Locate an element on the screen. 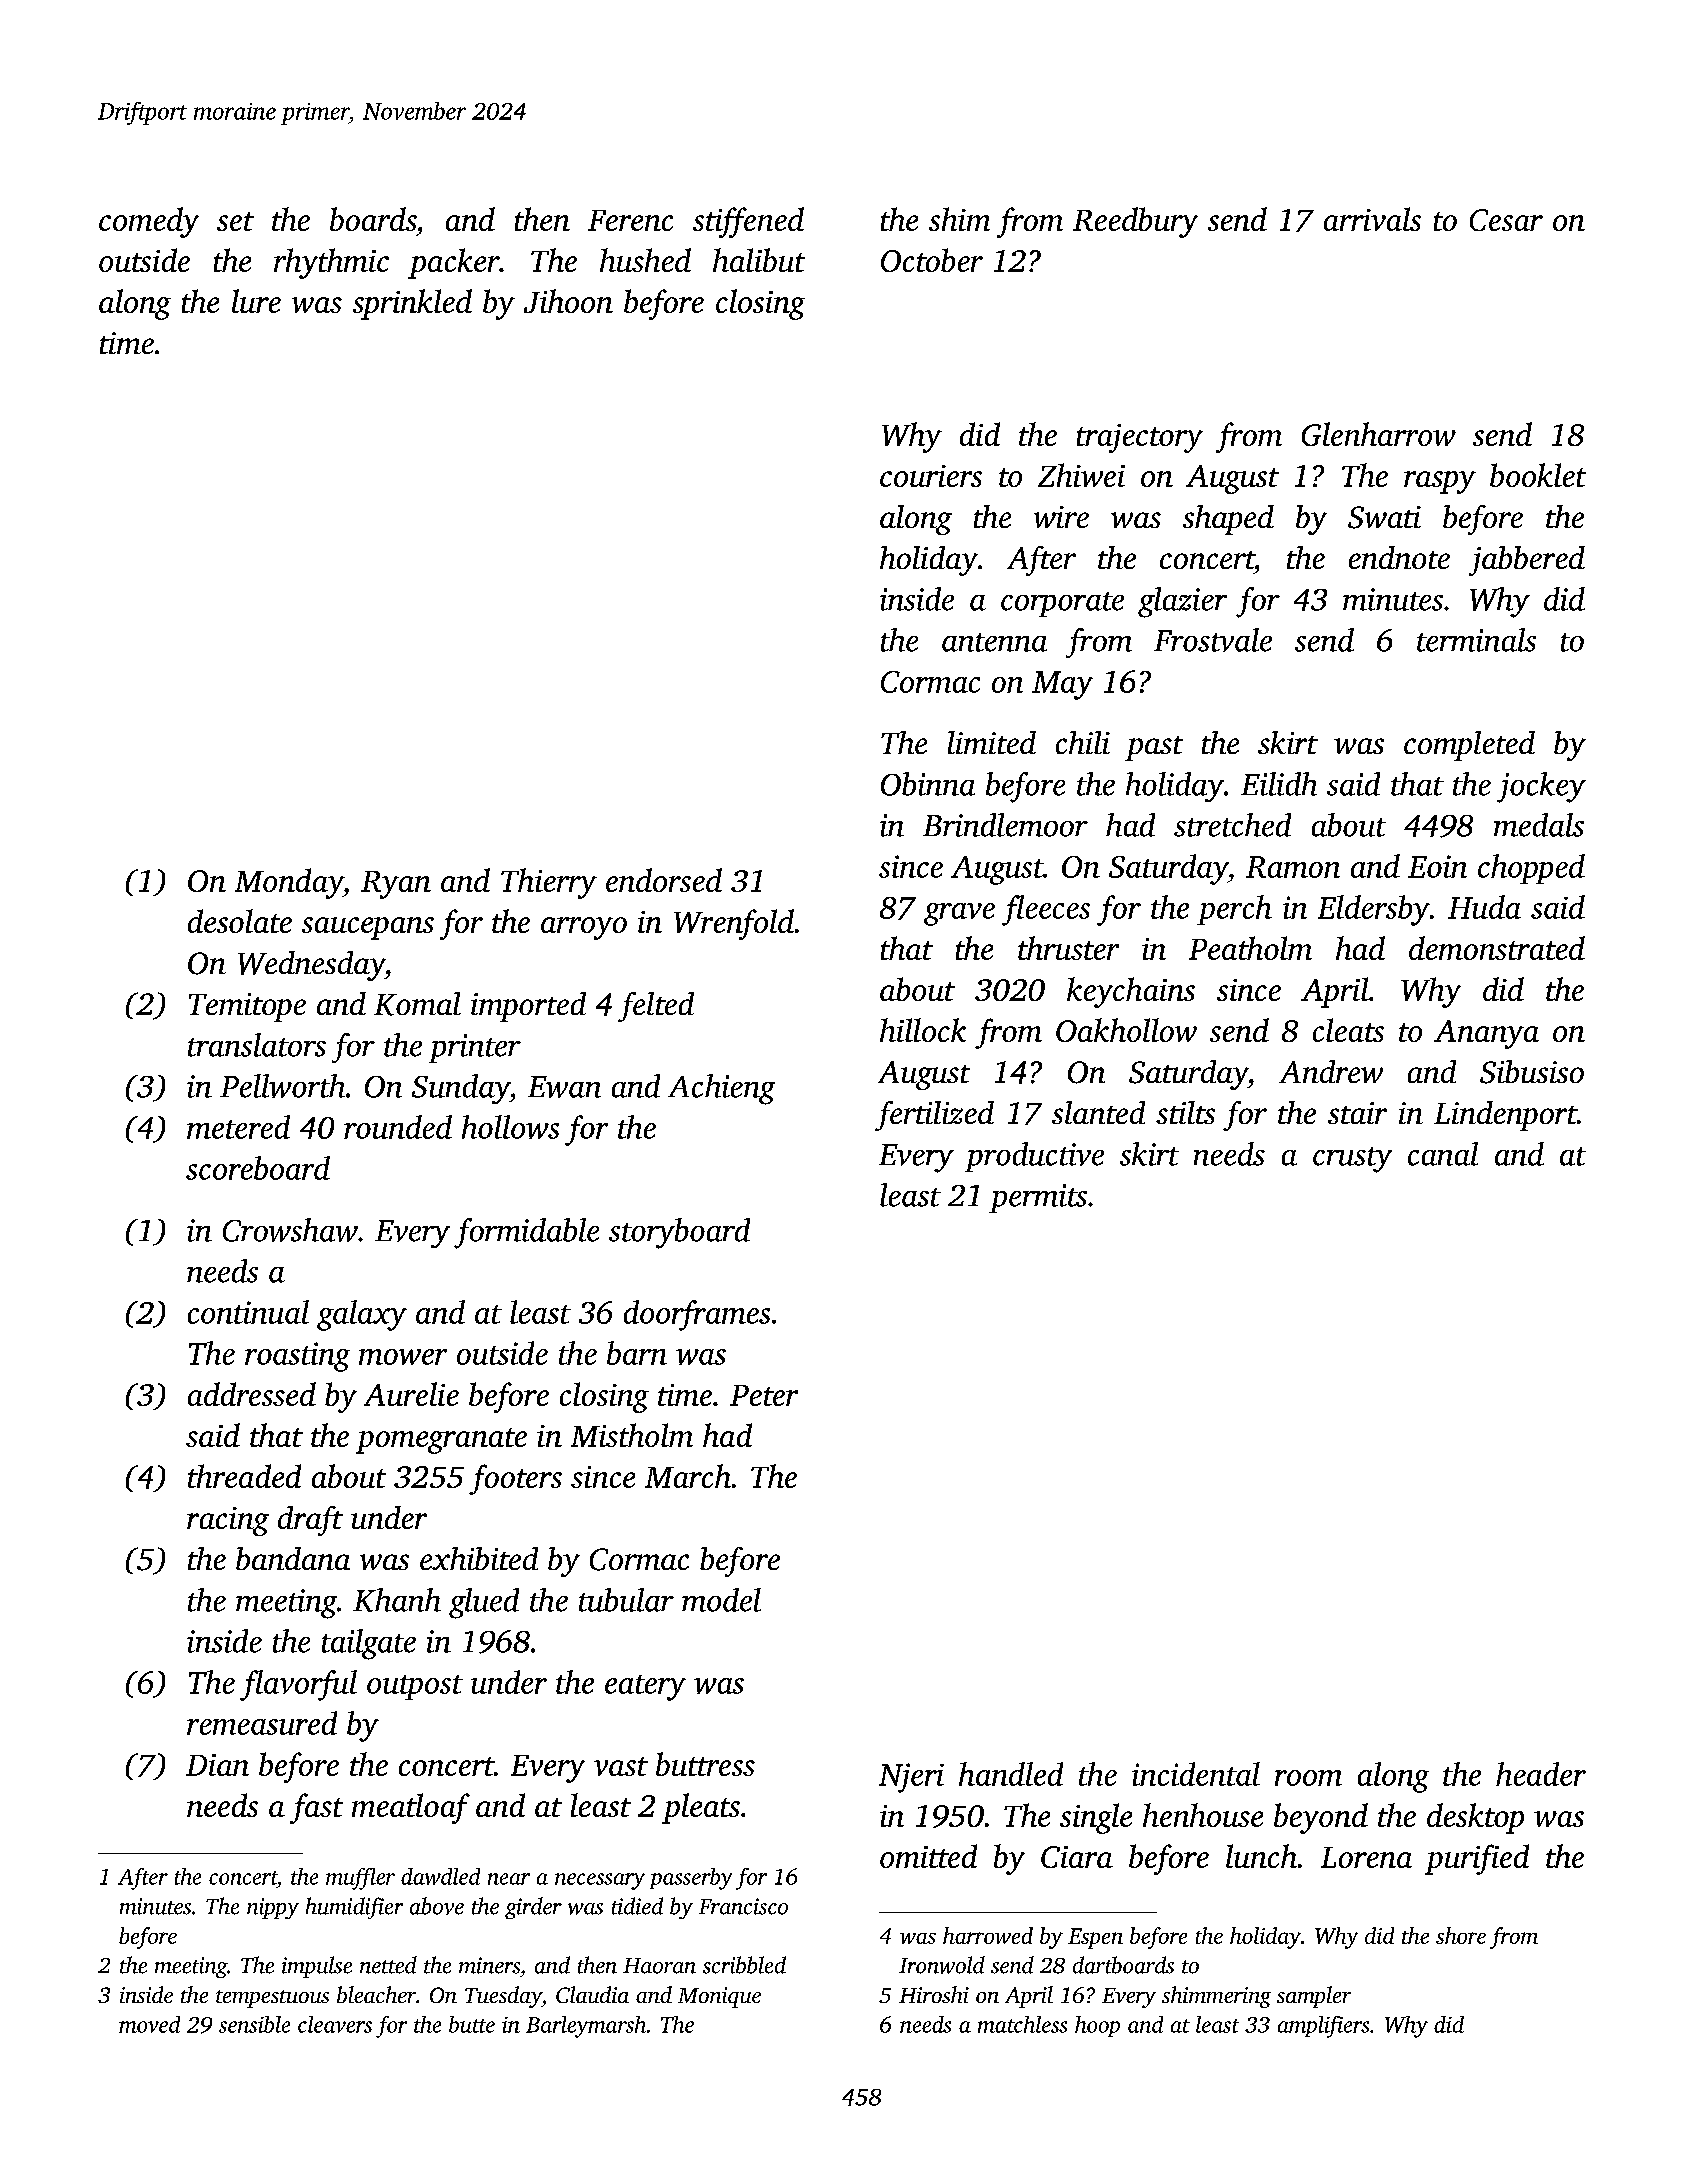 Image resolution: width=1683 pixels, height=2178 pixels. Cesar is located at coordinates (1506, 220).
